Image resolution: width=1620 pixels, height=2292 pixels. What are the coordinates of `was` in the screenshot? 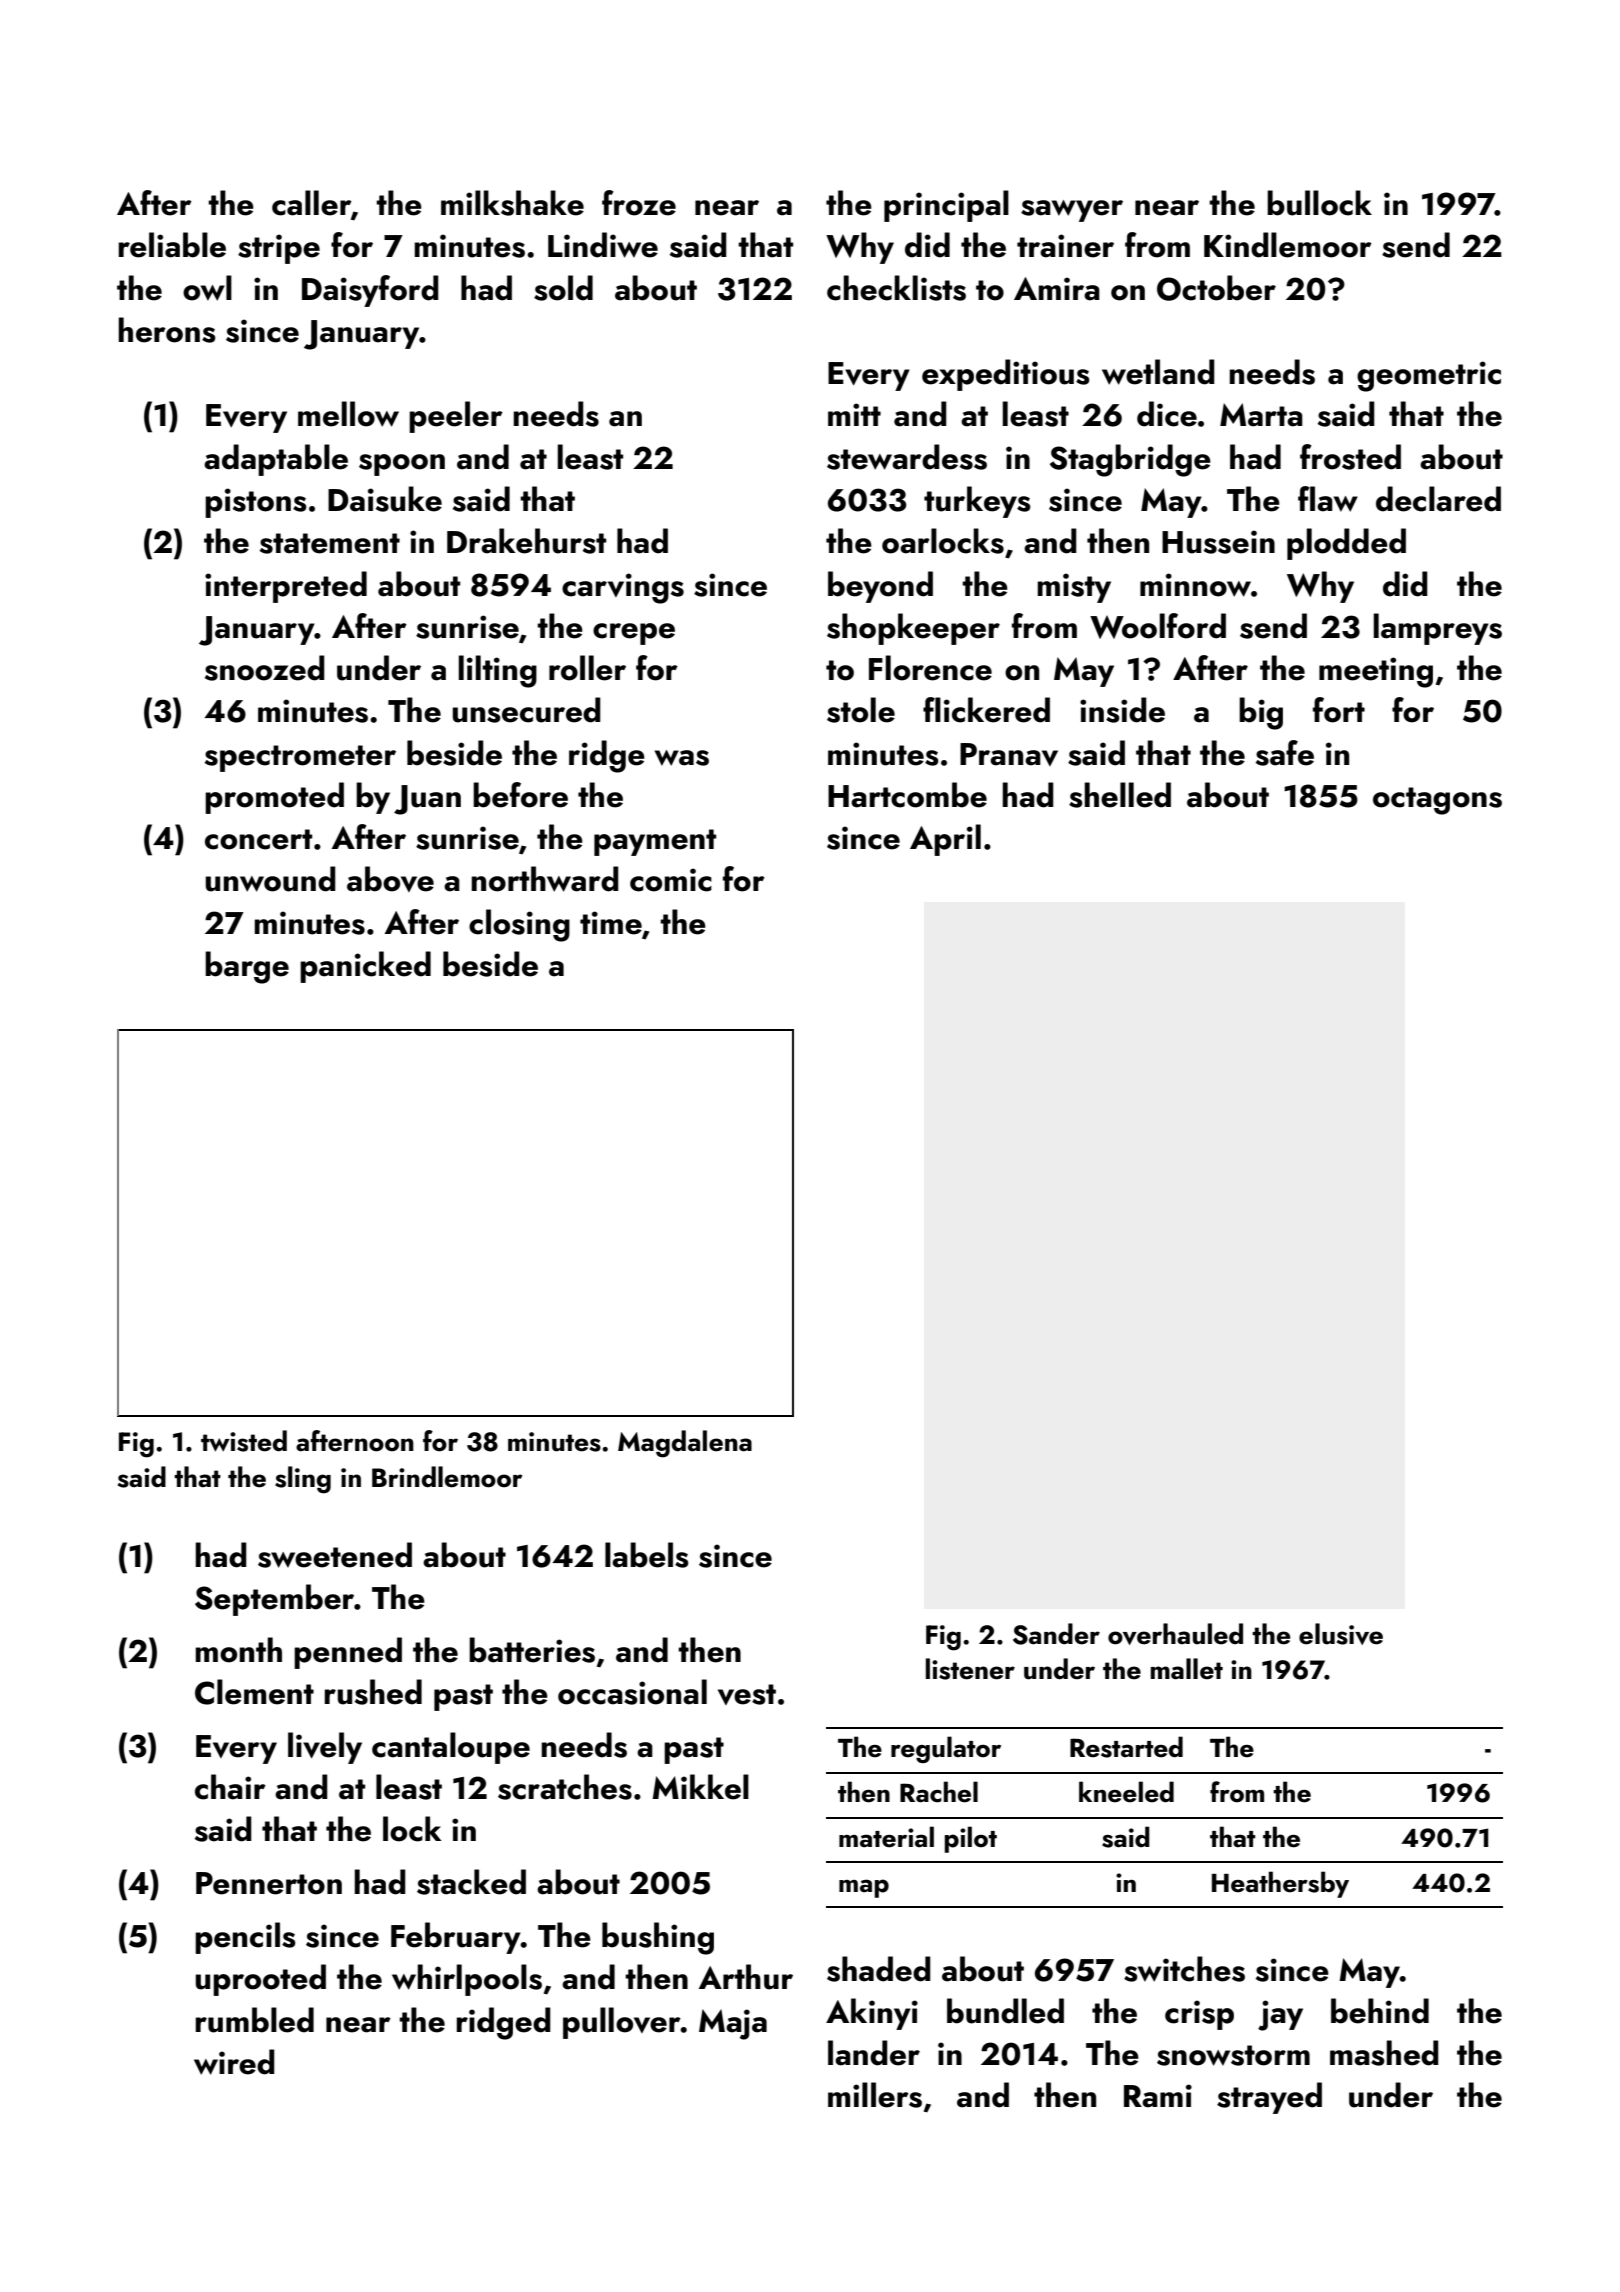 It's located at (682, 758).
